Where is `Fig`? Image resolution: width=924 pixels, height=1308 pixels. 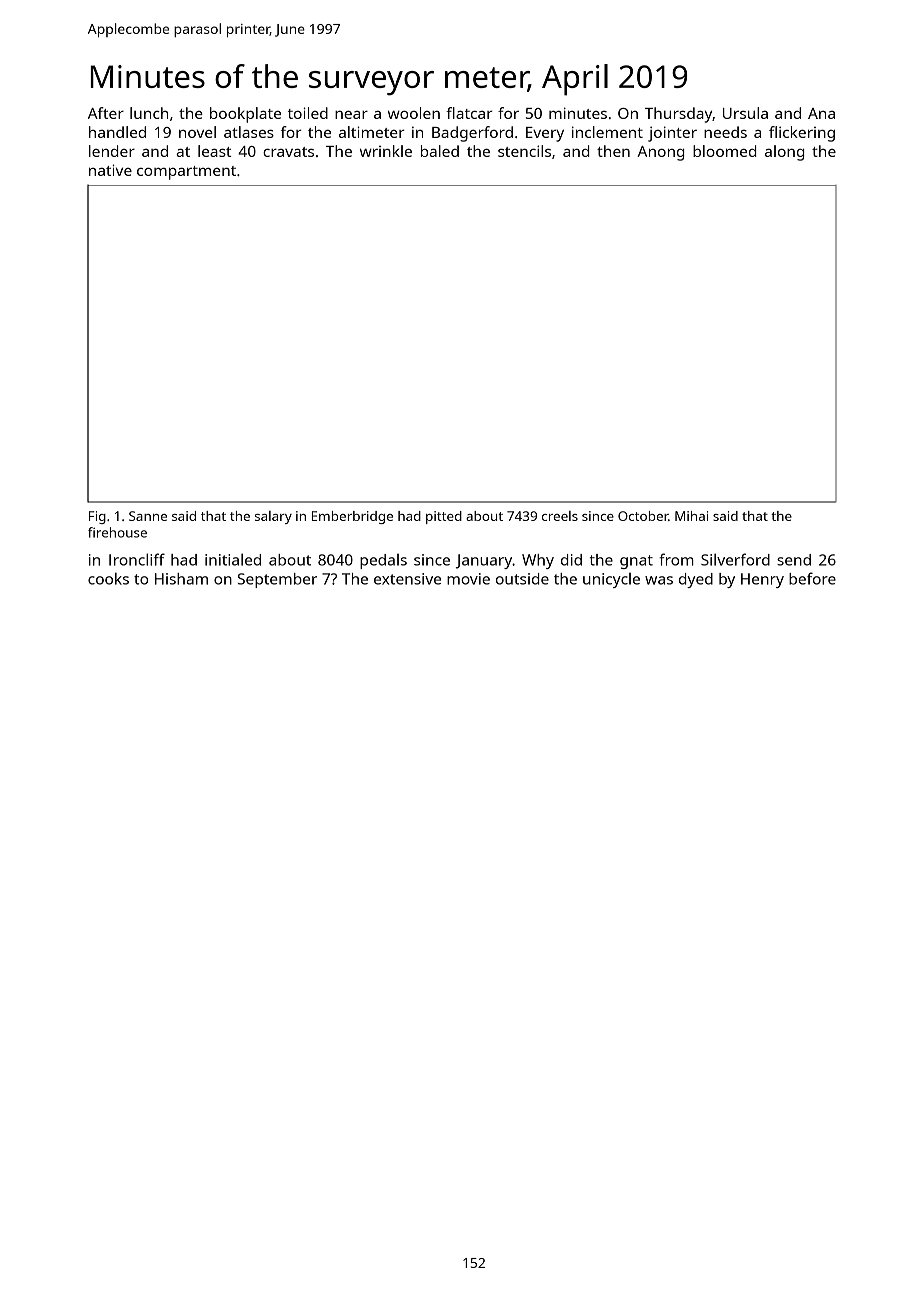
Fig is located at coordinates (97, 517).
